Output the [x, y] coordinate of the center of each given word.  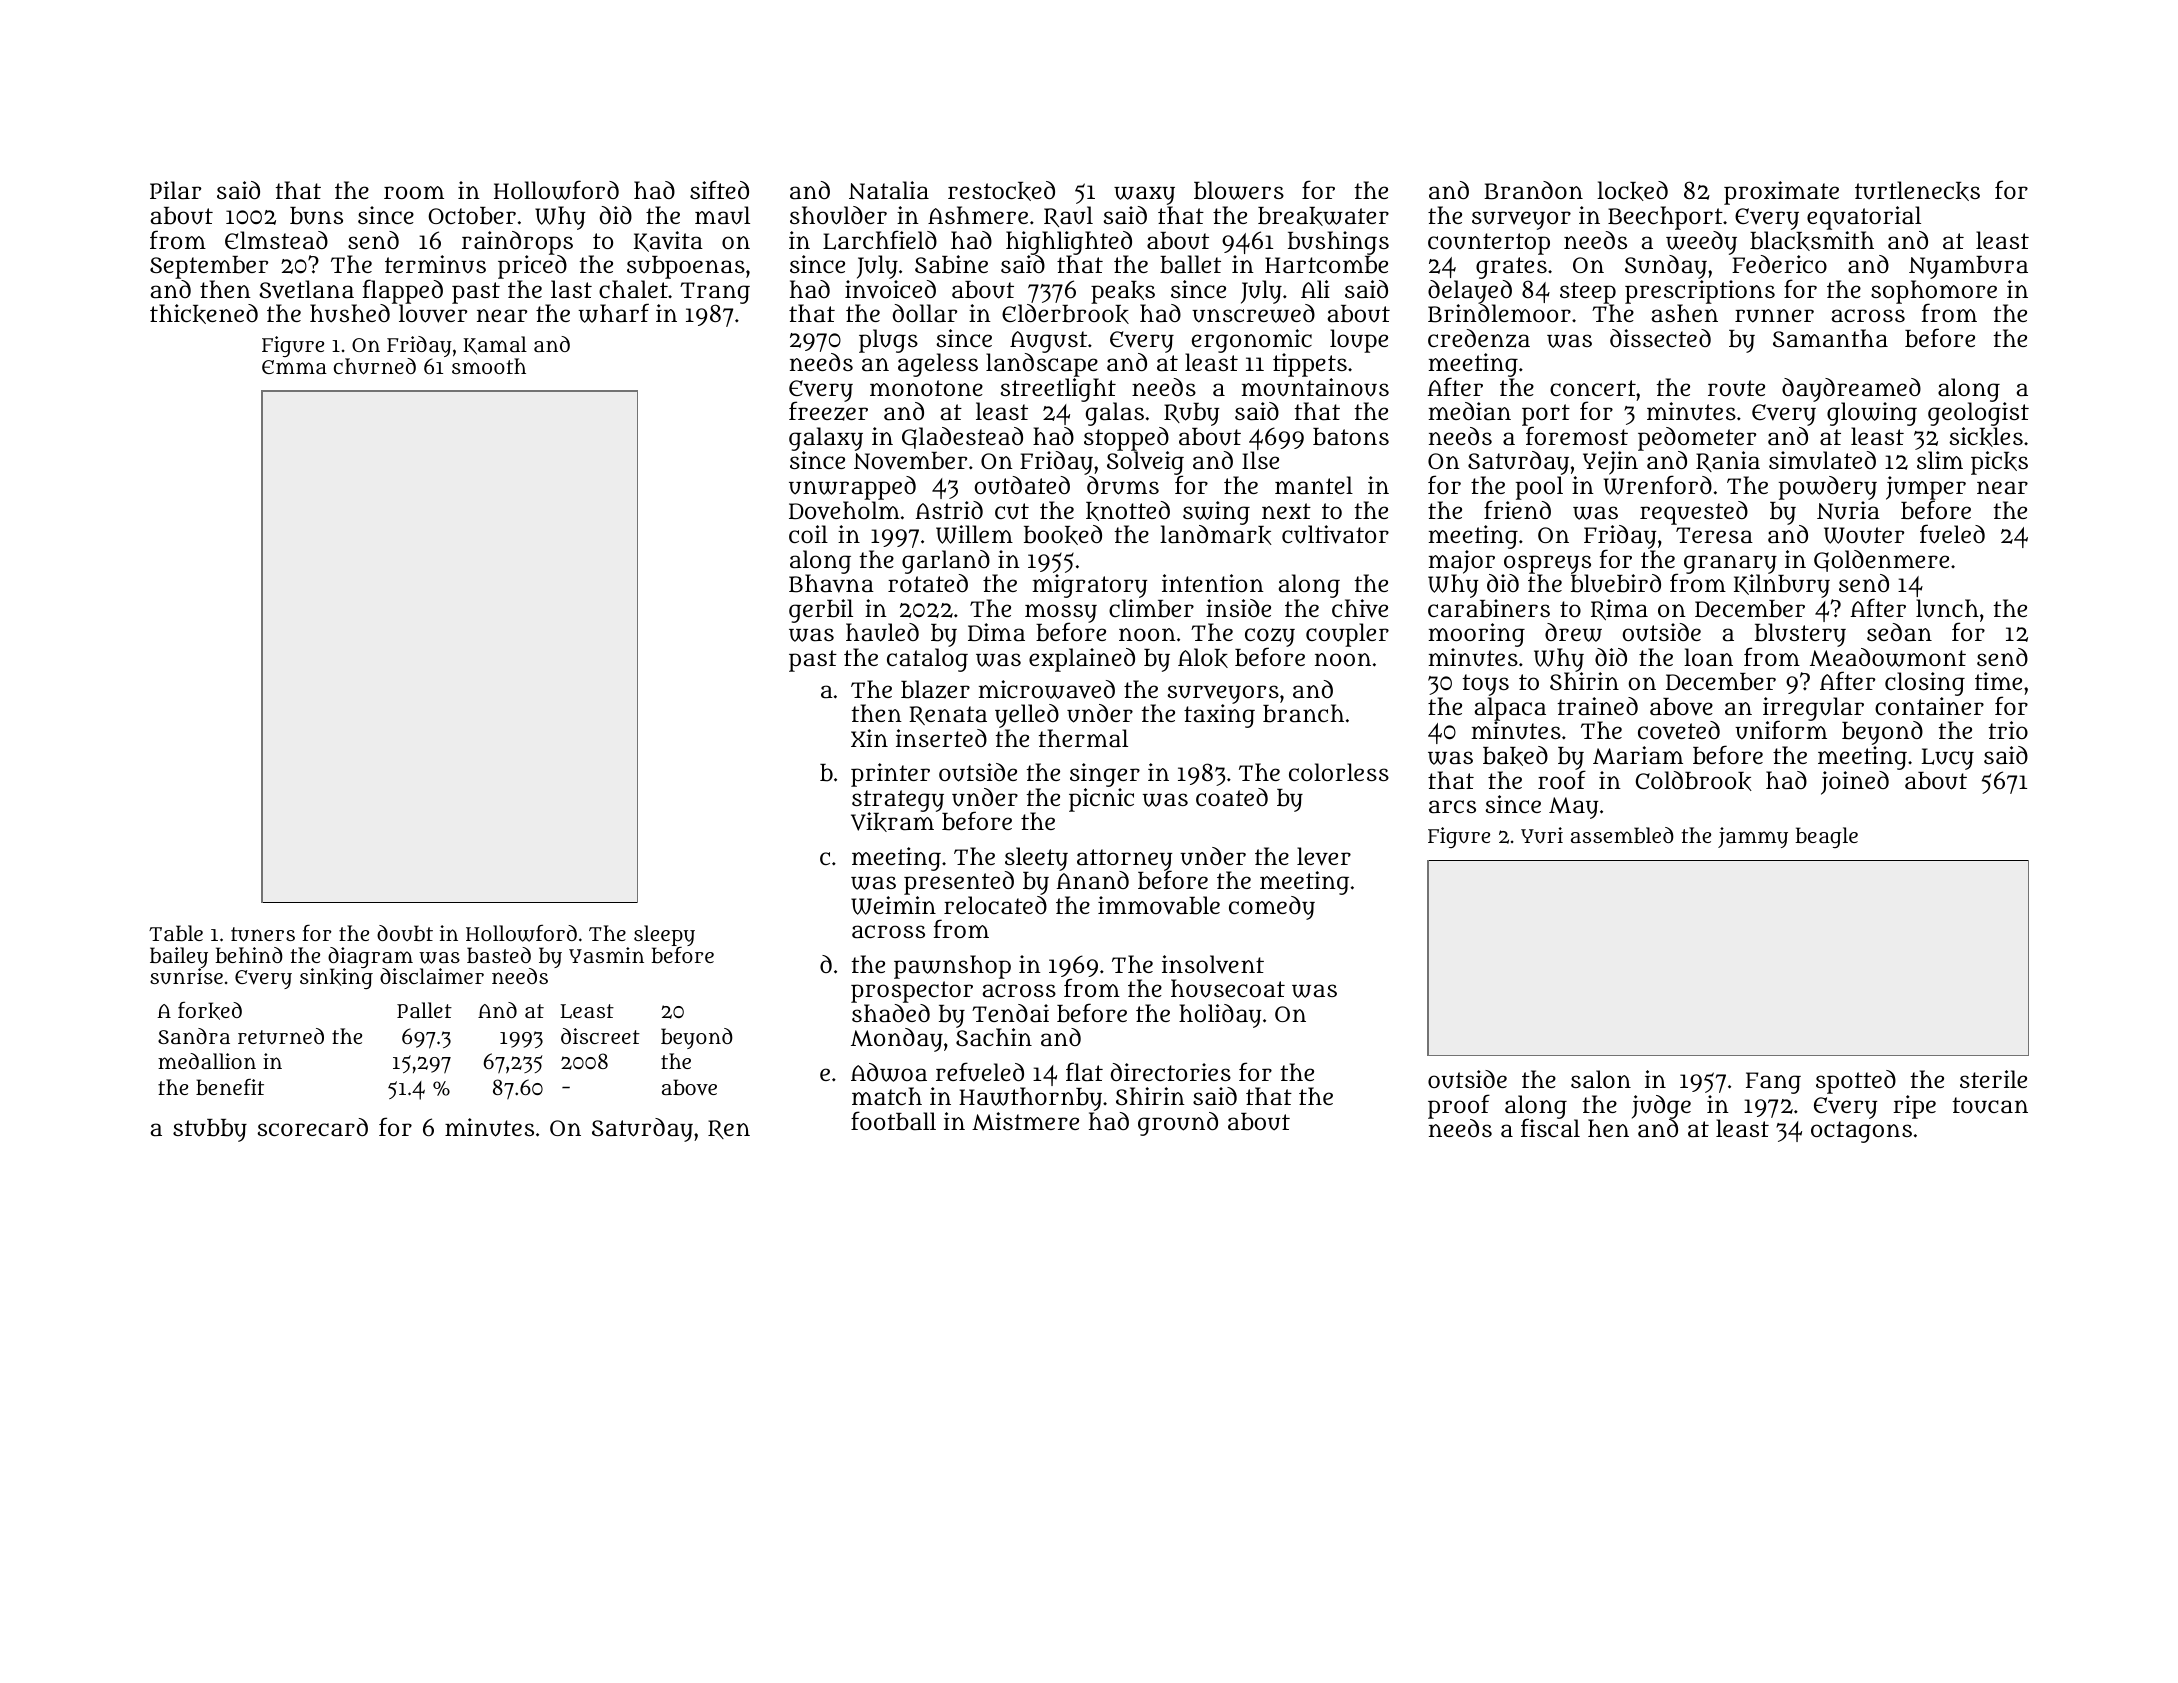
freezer [828, 411]
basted [499, 955]
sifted [719, 189]
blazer [935, 689]
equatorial [1864, 218]
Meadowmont [1888, 657]
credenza [1479, 338]
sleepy [664, 935]
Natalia [889, 190]
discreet [600, 1036]
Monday [897, 1040]
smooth [489, 366]
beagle [1826, 837]
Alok [1203, 658]
